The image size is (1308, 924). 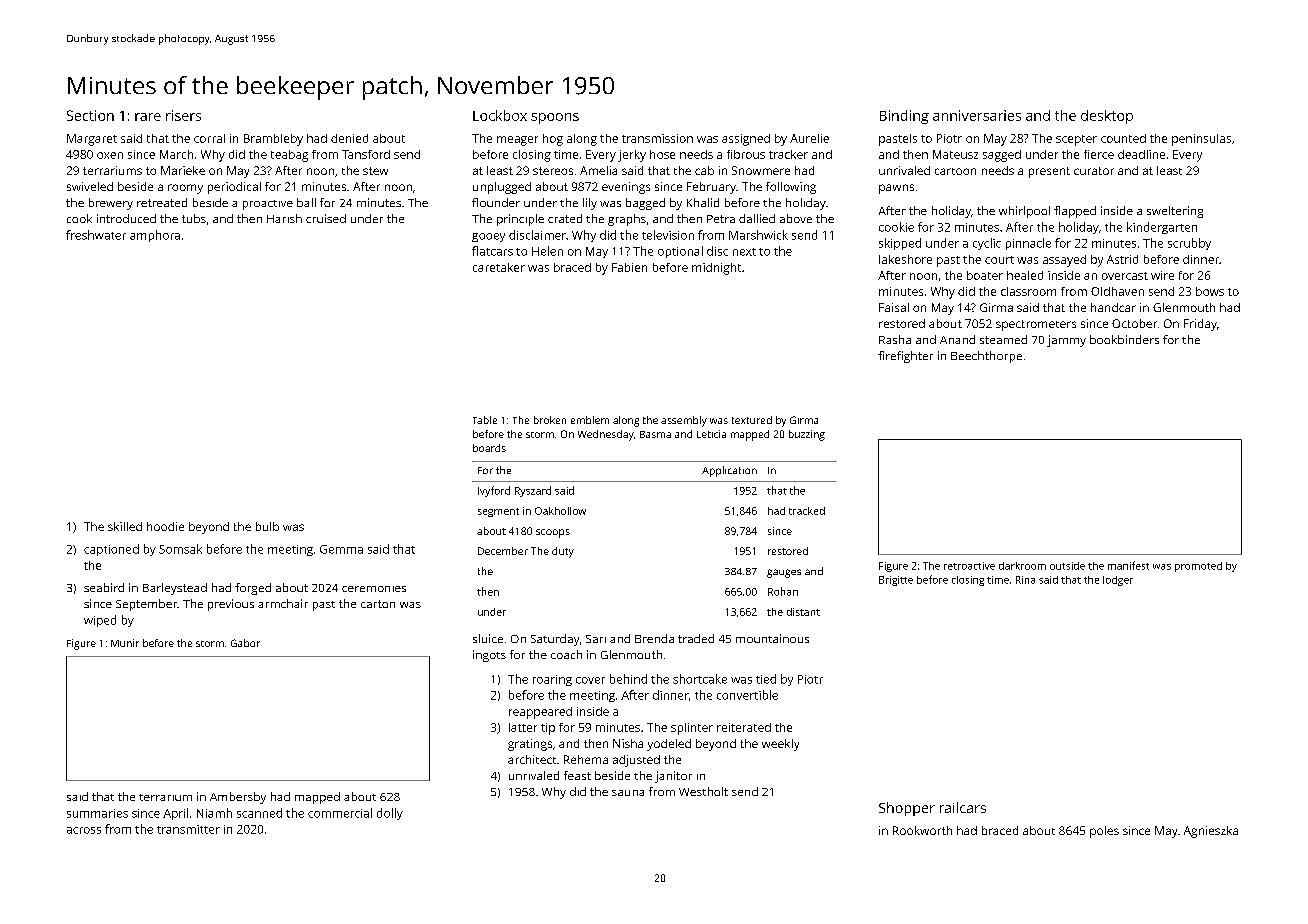 I want to click on promoted, so click(x=1198, y=567).
